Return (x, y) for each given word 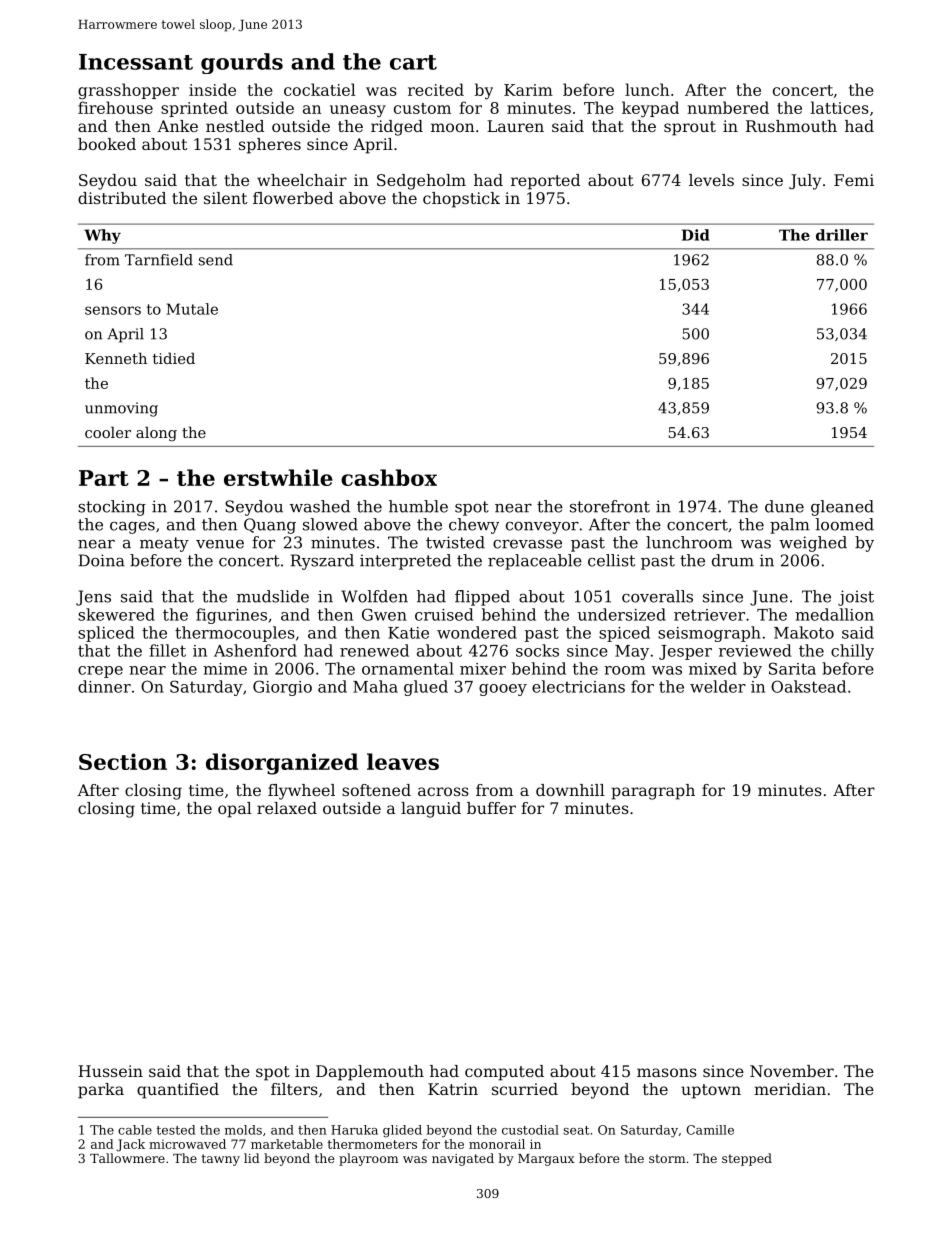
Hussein (110, 1071)
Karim (528, 90)
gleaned (842, 508)
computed (504, 1073)
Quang (270, 526)
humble (418, 506)
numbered (728, 107)
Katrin (453, 1089)
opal (235, 810)
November (792, 1071)
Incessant (136, 62)
